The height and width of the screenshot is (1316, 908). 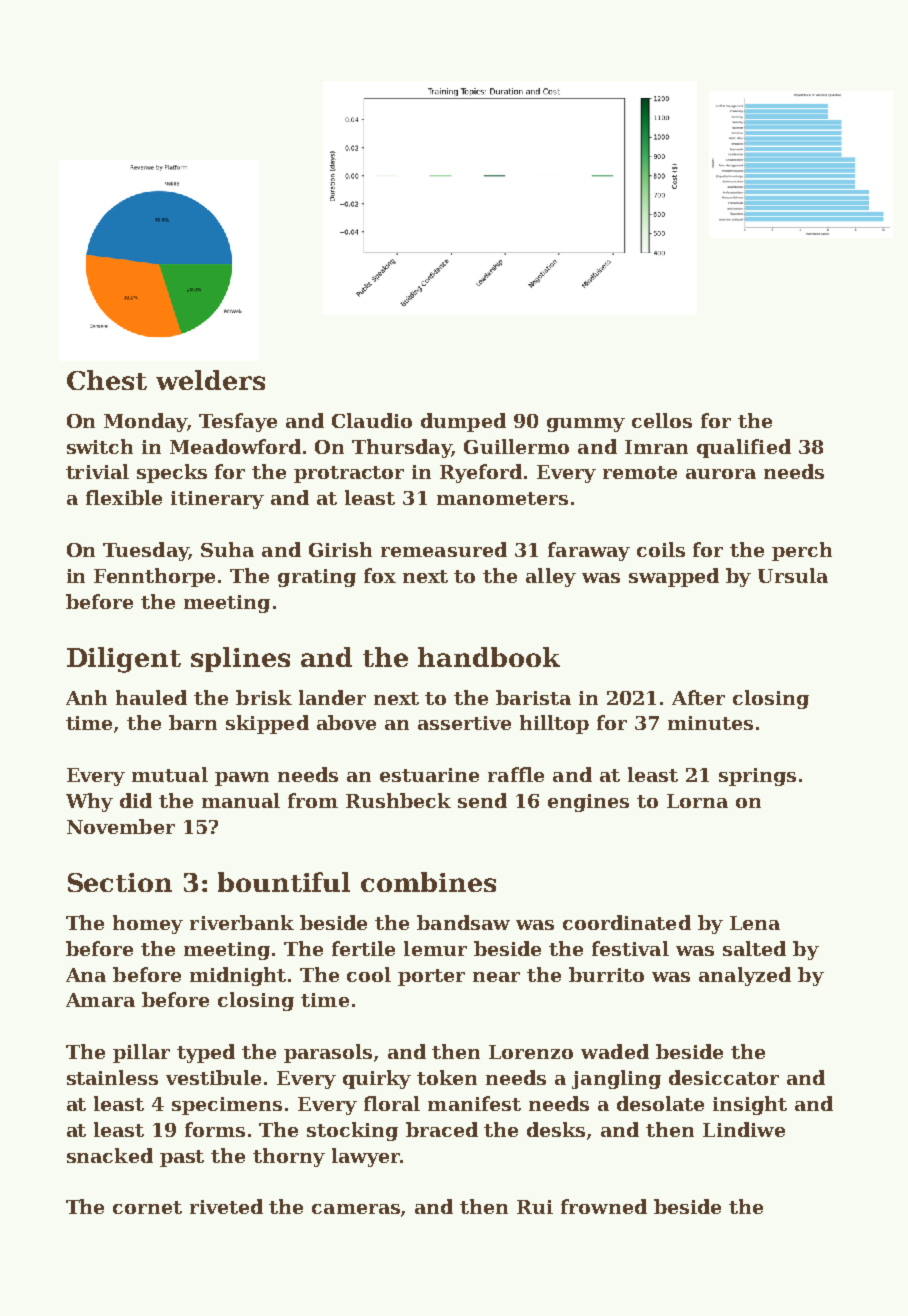 What do you see at coordinates (745, 976) in the screenshot?
I see `analyzed` at bounding box center [745, 976].
